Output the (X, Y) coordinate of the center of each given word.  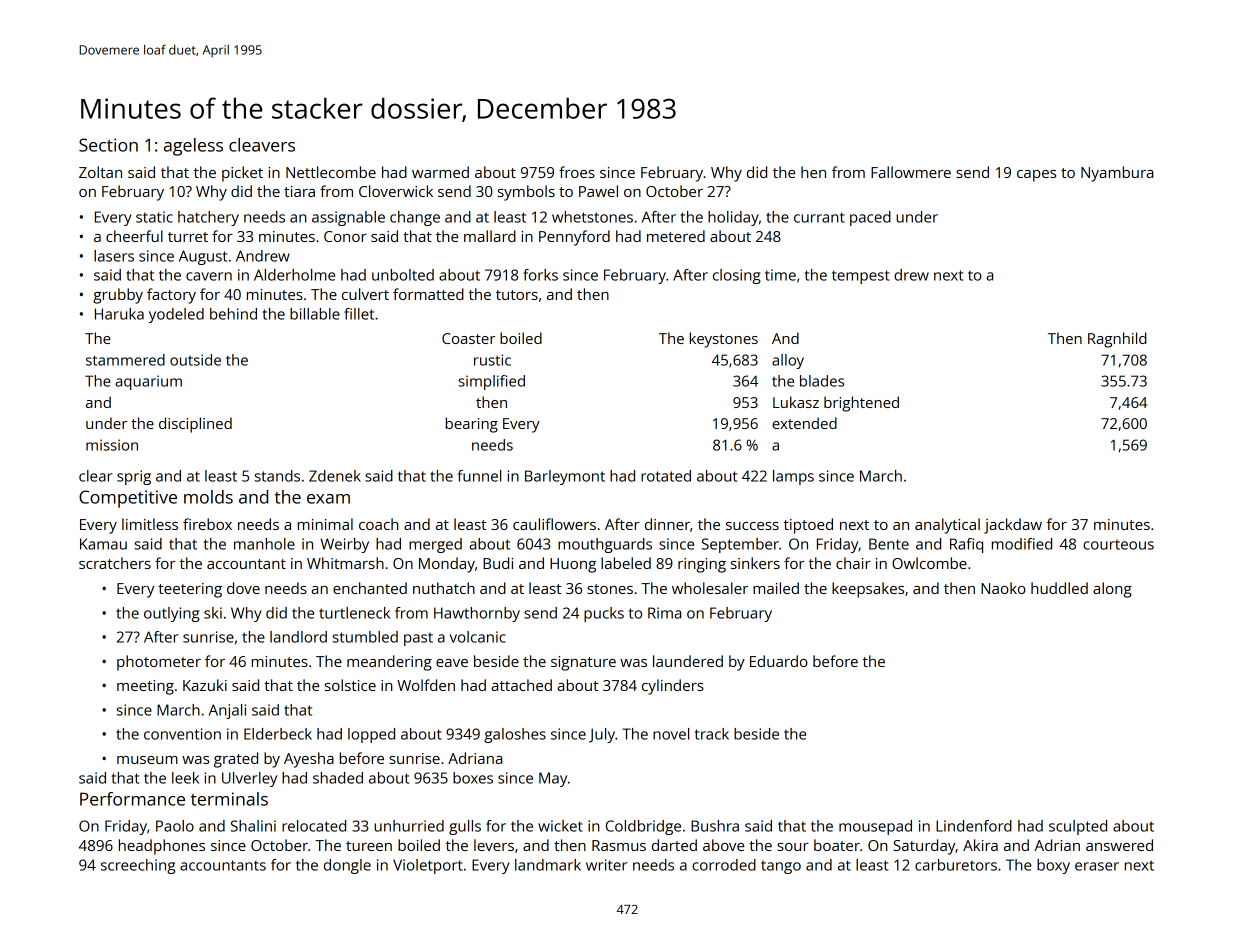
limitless (150, 524)
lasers (114, 256)
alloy (788, 361)
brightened (861, 404)
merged (435, 545)
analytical (947, 526)
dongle (347, 866)
